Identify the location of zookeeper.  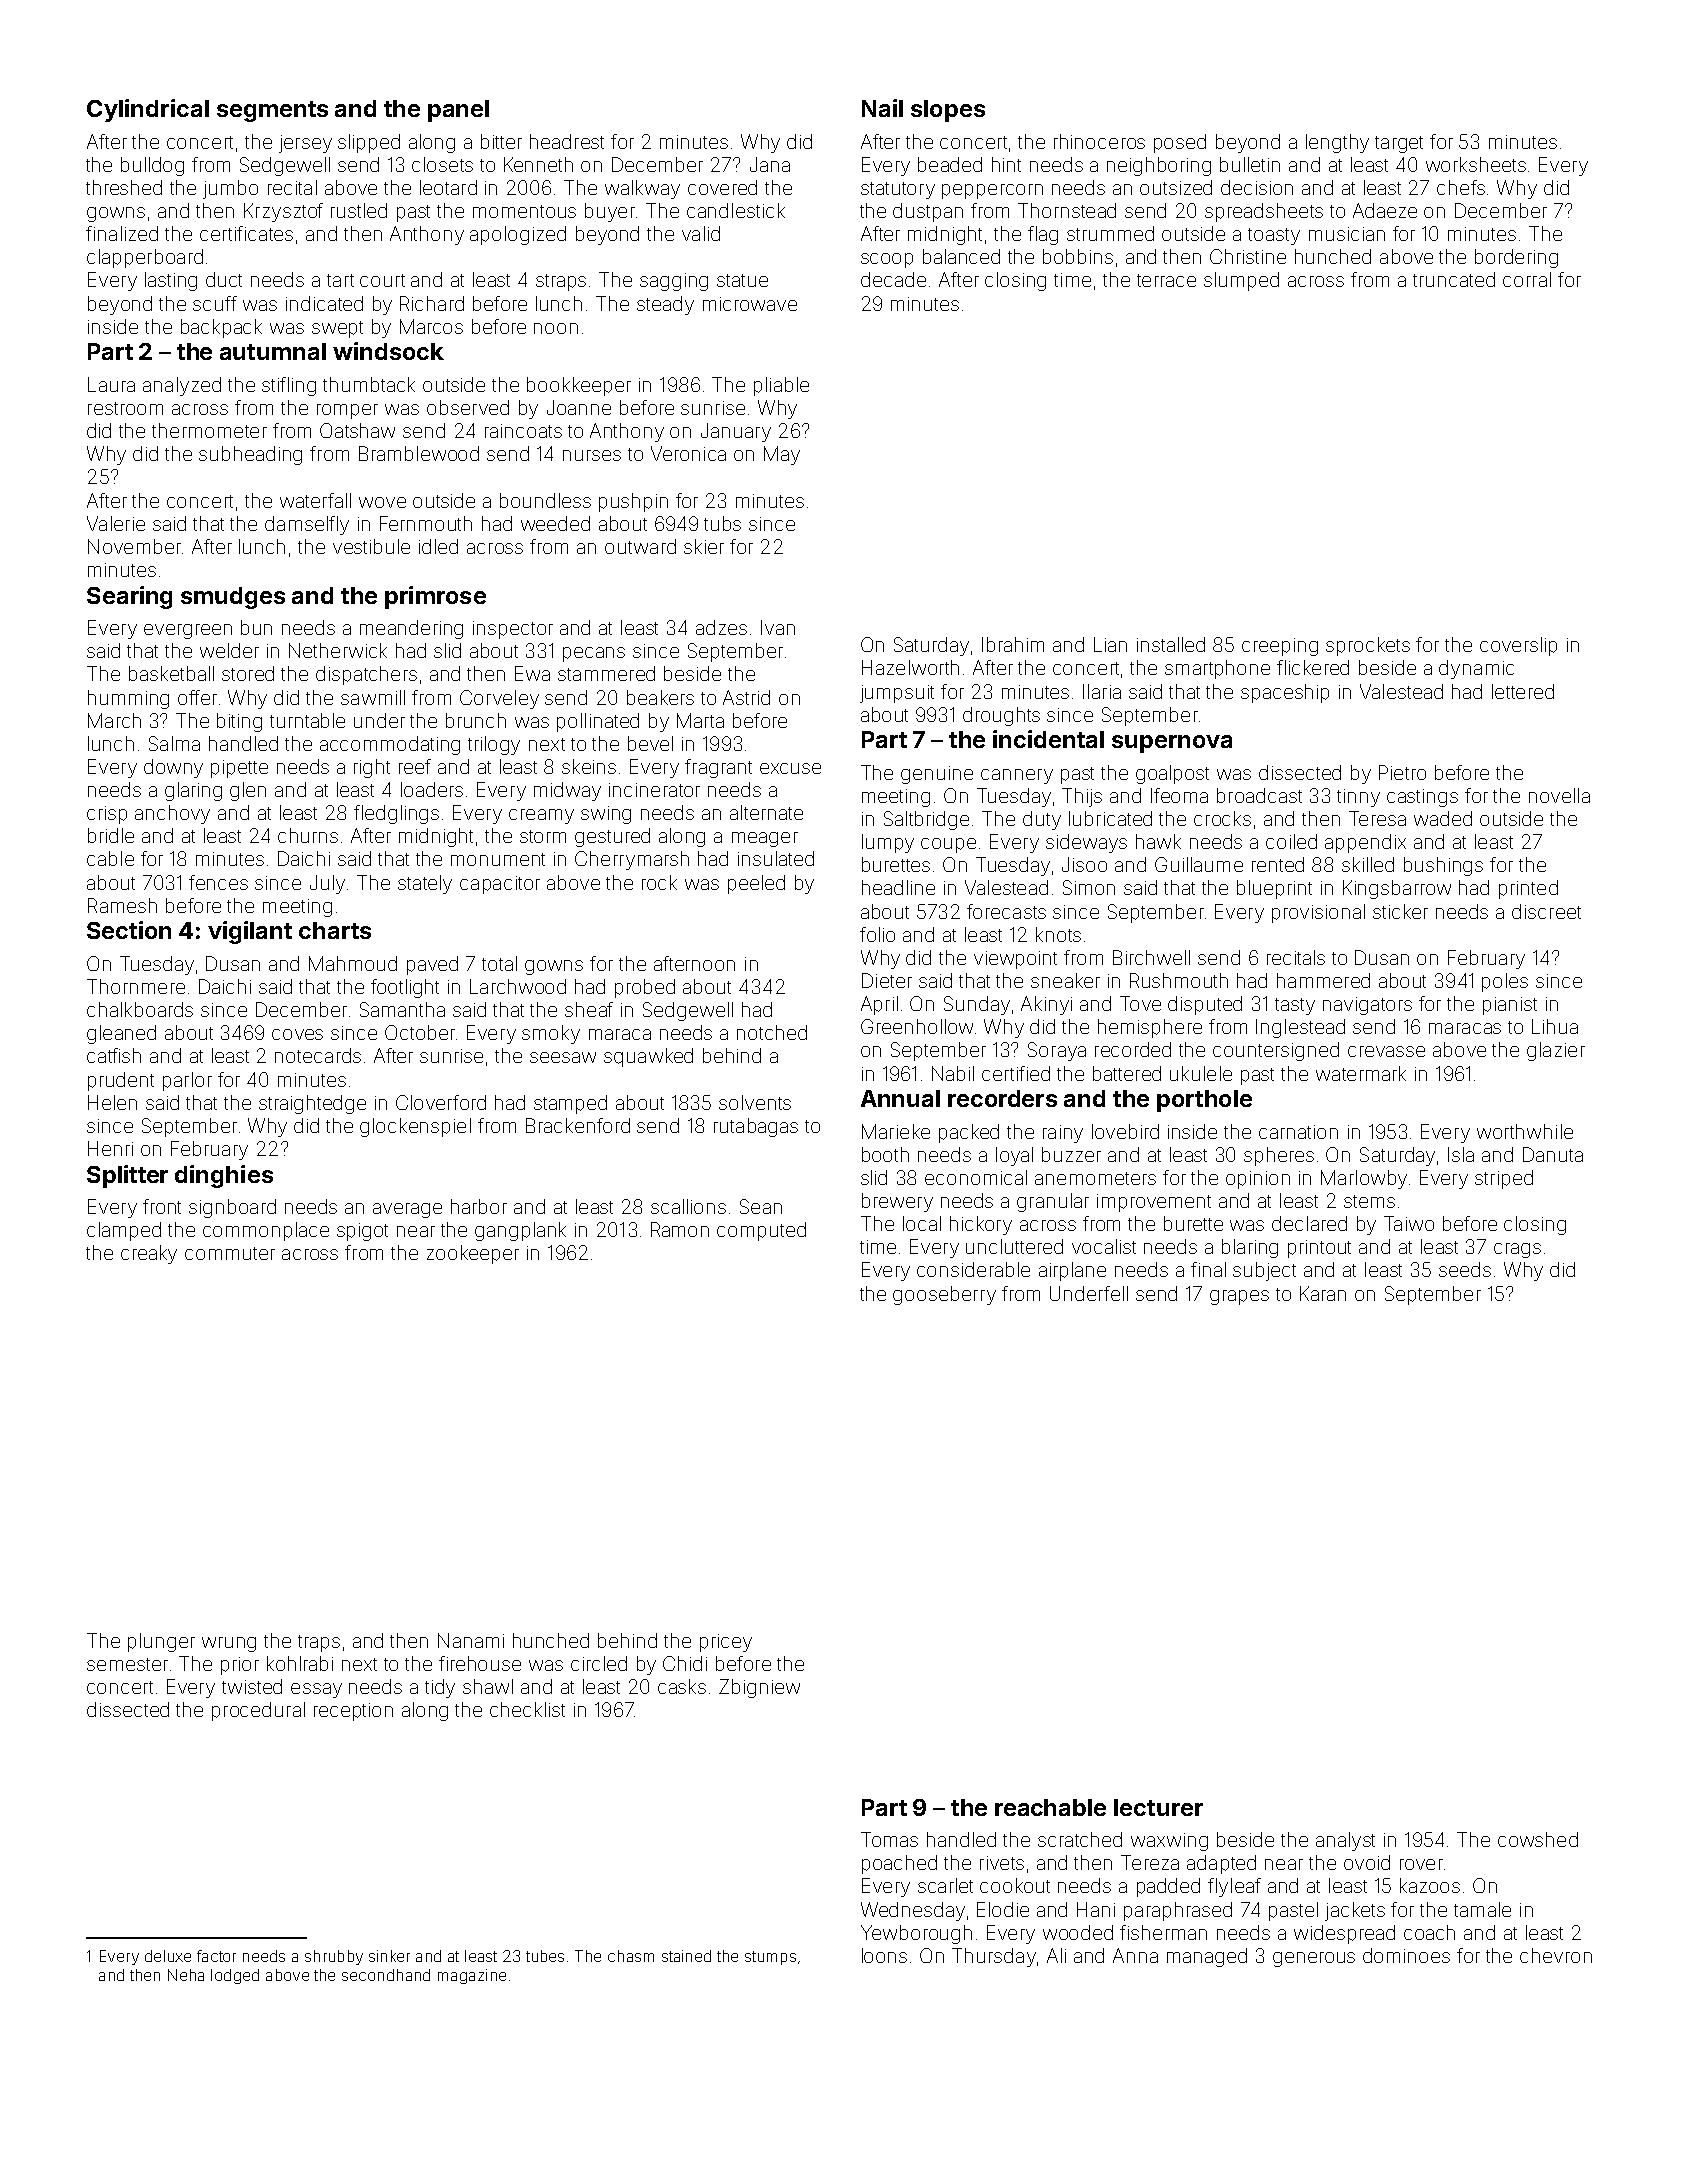
(473, 1254).
